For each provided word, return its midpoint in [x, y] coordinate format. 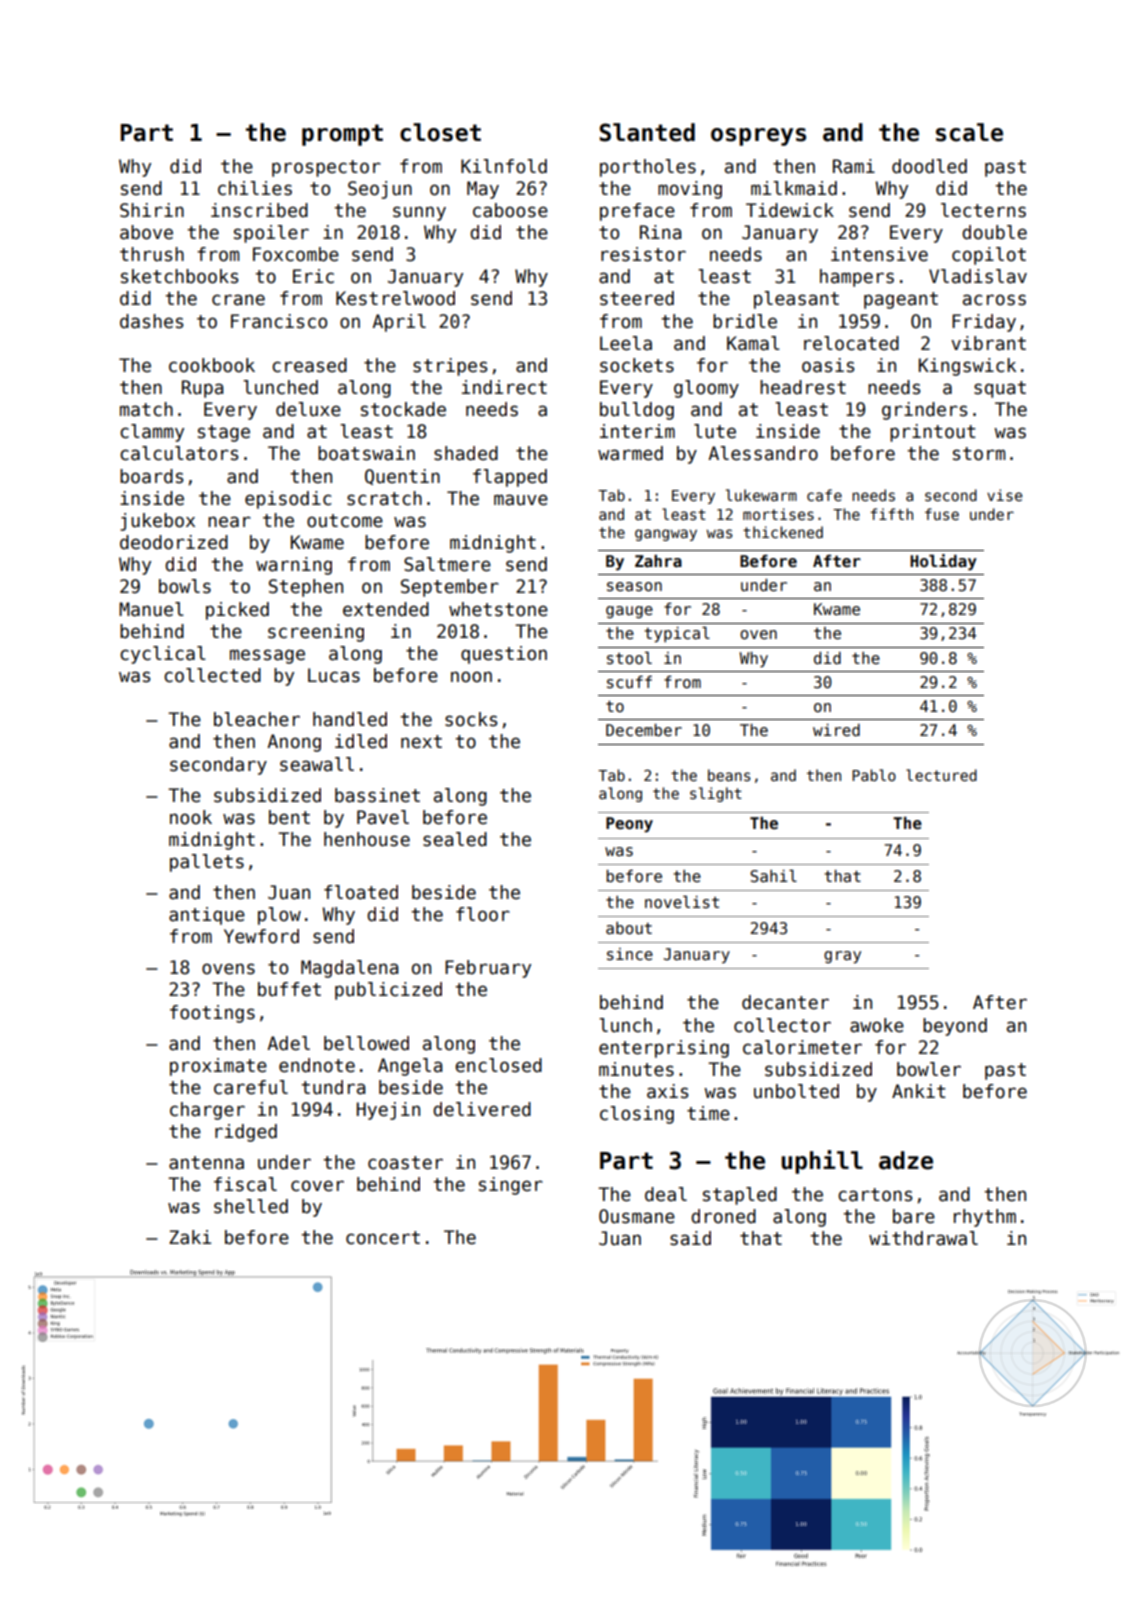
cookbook [212, 365]
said [690, 1238]
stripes [450, 367]
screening [316, 633]
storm [979, 454]
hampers [857, 278]
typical [677, 635]
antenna [206, 1163]
